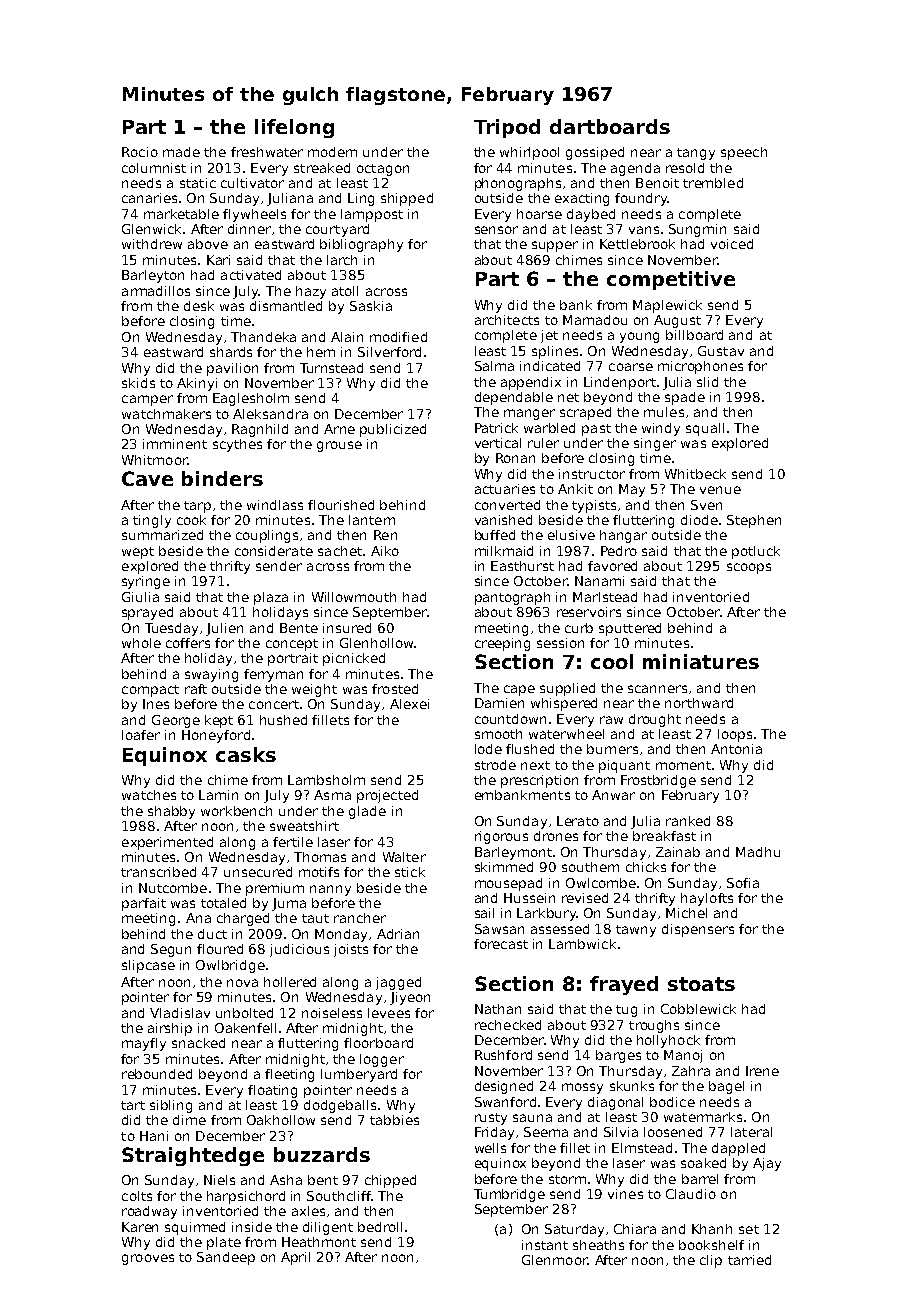 This document has width=908, height=1316. I want to click on Sandeep, so click(226, 1258).
